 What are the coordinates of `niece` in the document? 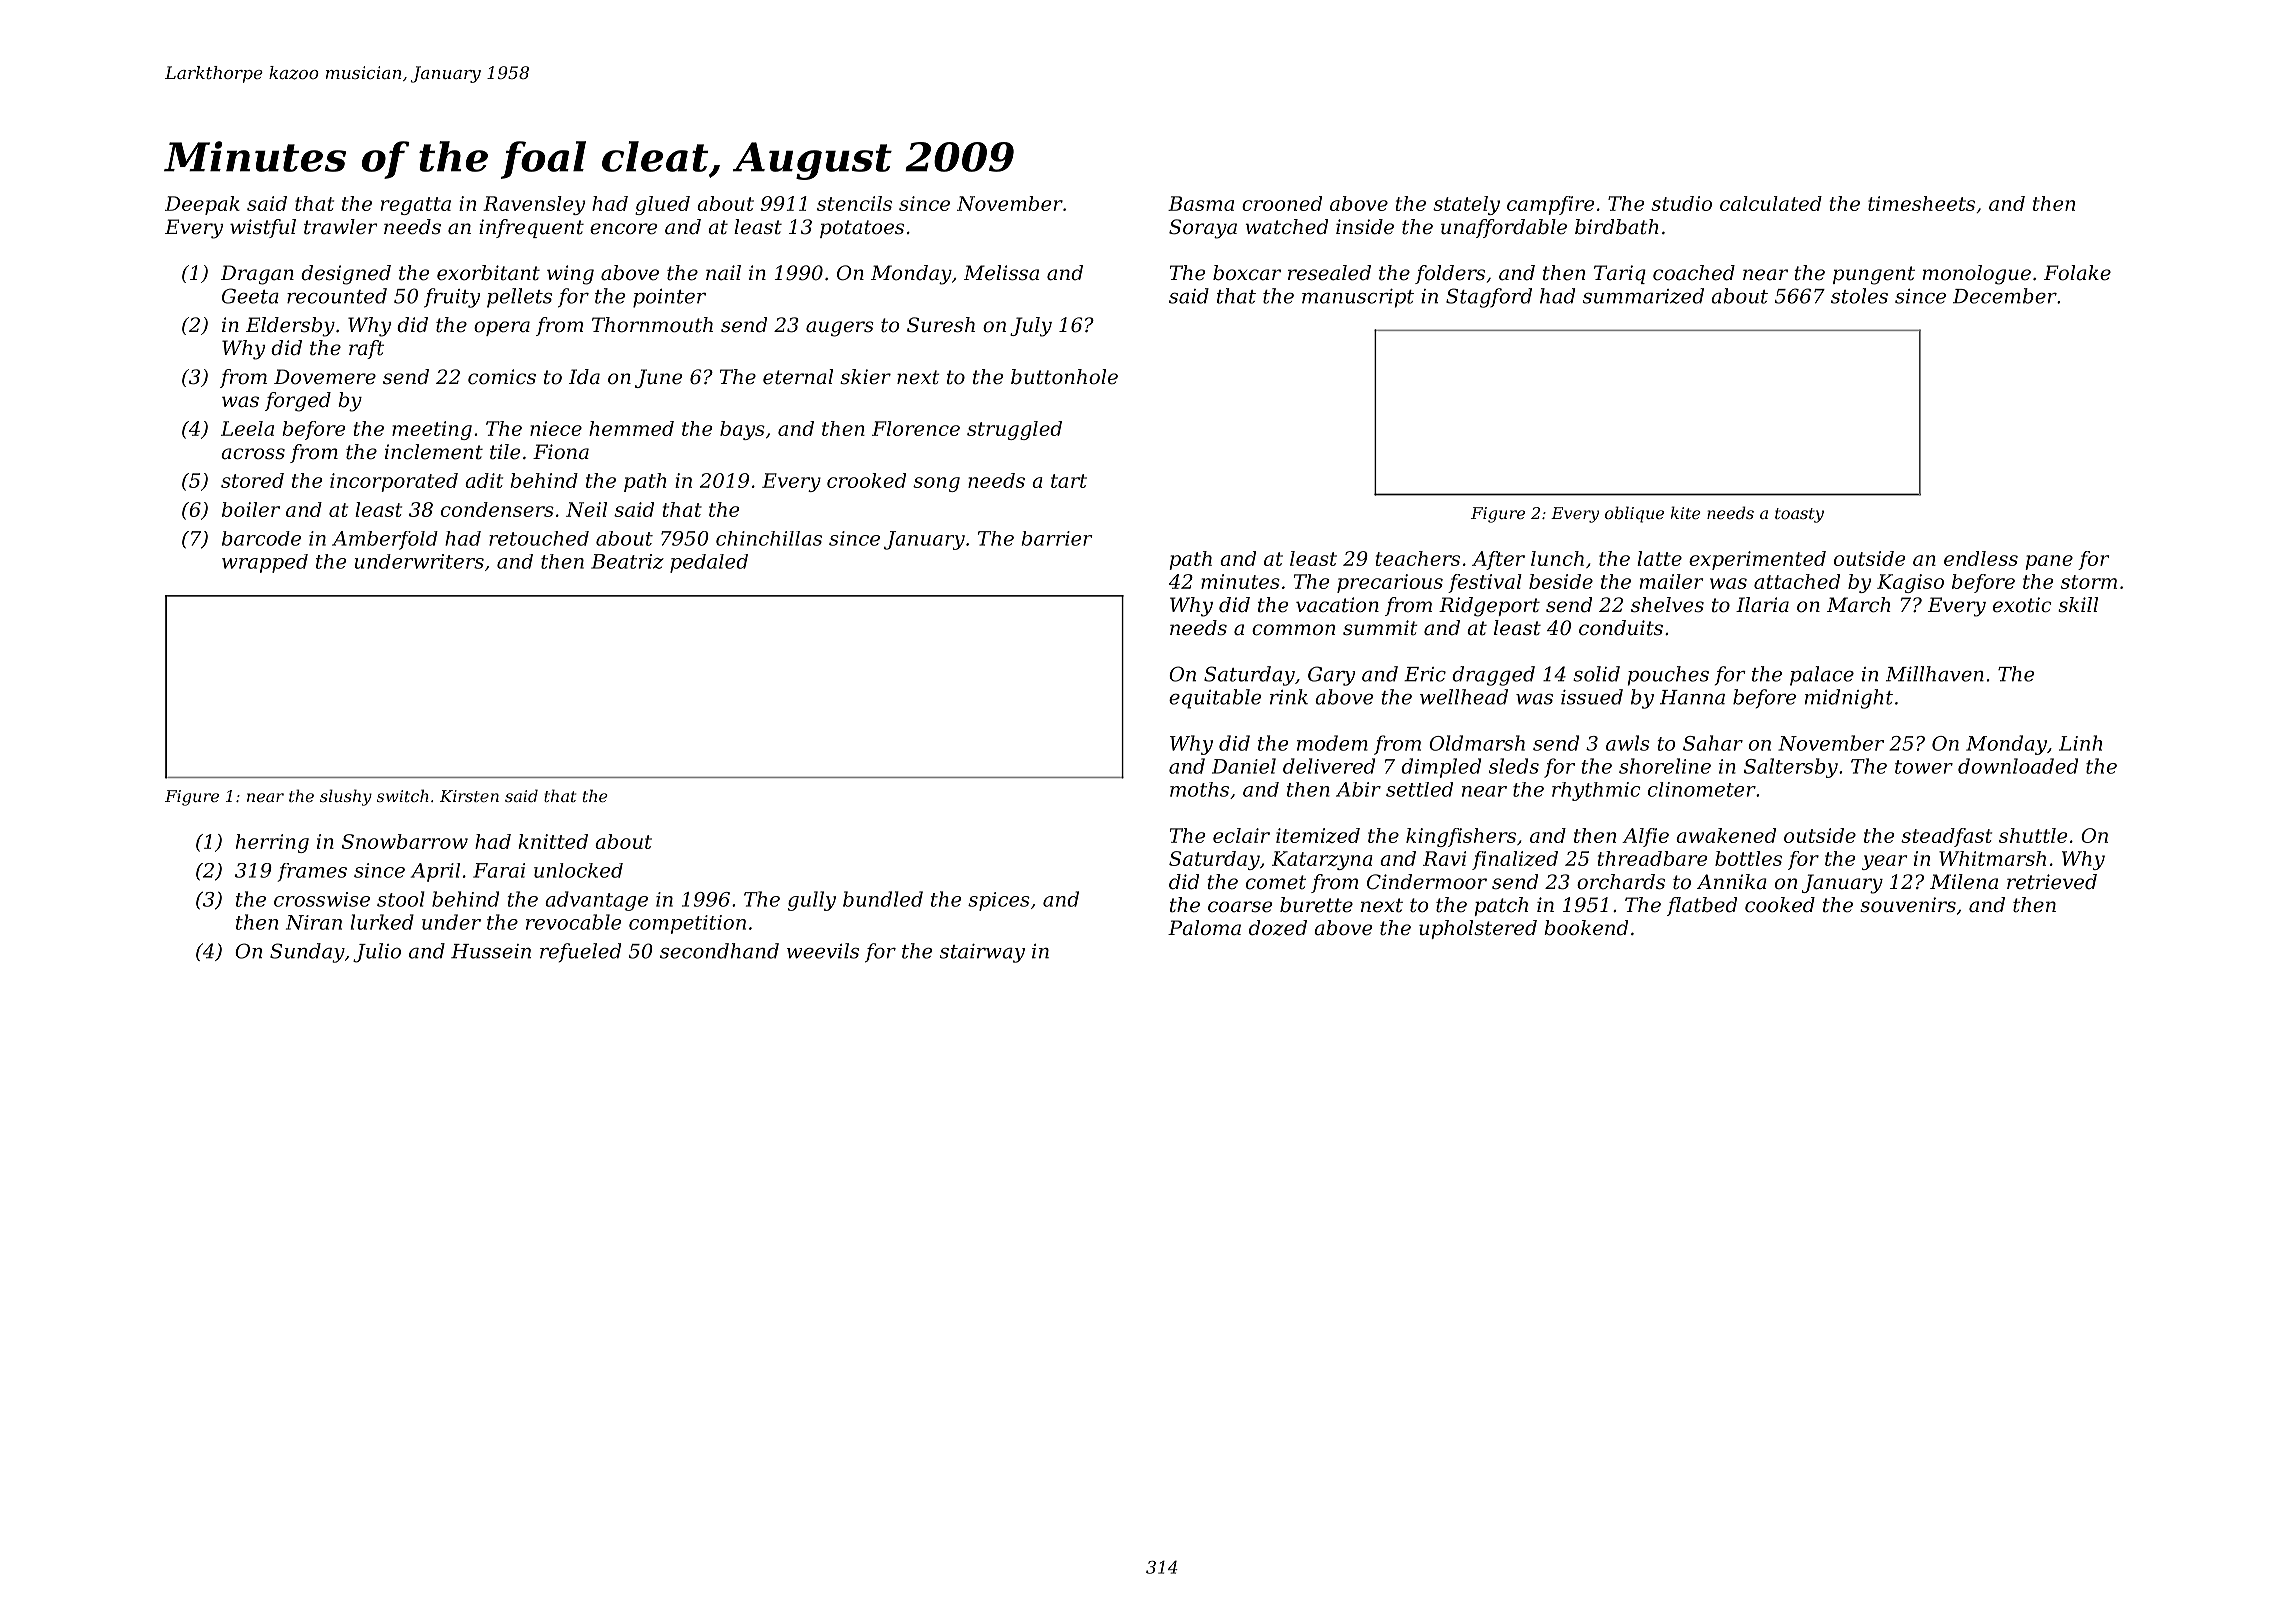 It's located at (556, 428).
